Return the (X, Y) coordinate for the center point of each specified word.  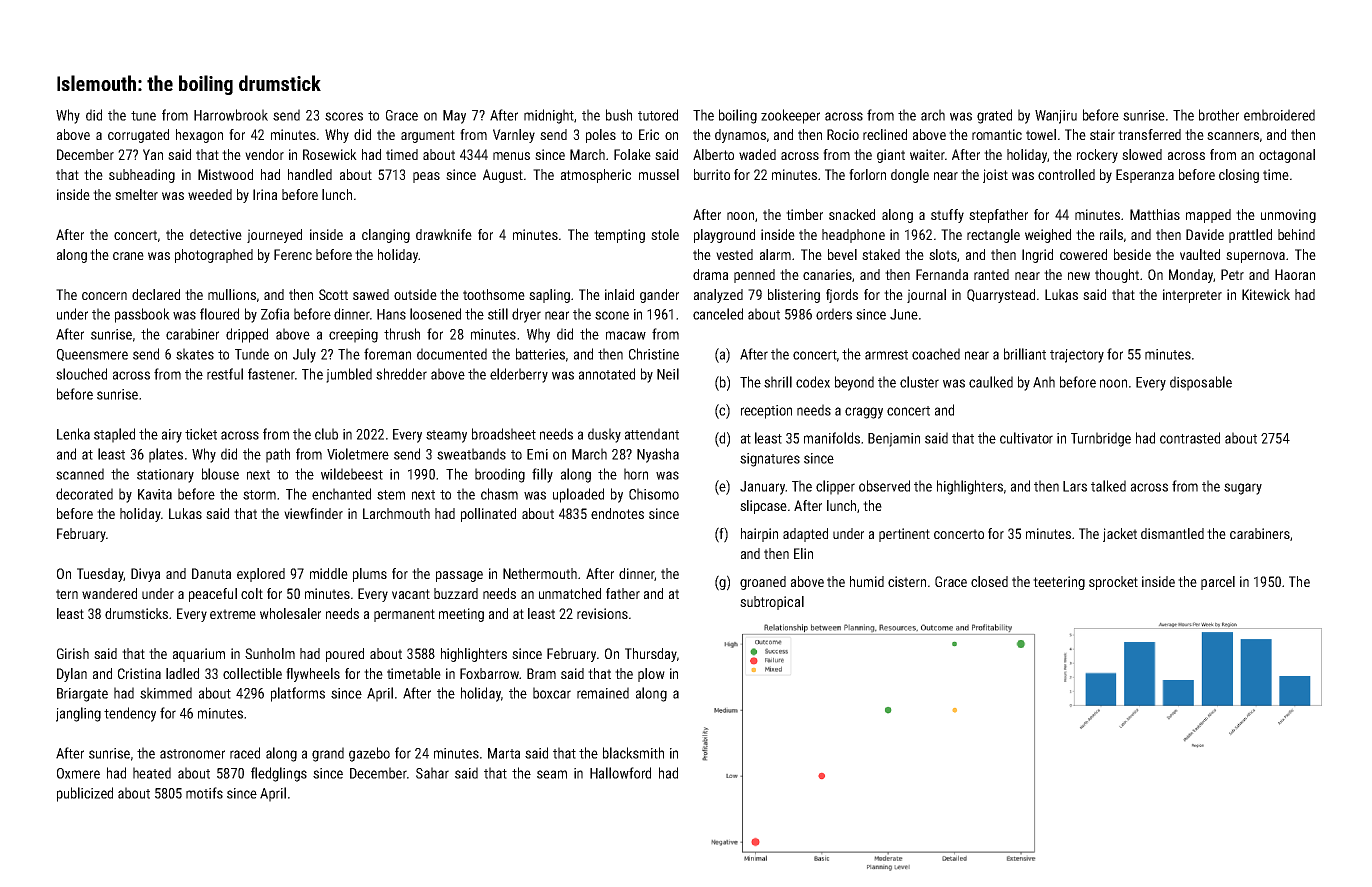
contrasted (1190, 438)
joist (995, 176)
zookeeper (790, 116)
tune (143, 116)
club (326, 434)
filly (542, 475)
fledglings (279, 774)
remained (603, 693)
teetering (1059, 583)
